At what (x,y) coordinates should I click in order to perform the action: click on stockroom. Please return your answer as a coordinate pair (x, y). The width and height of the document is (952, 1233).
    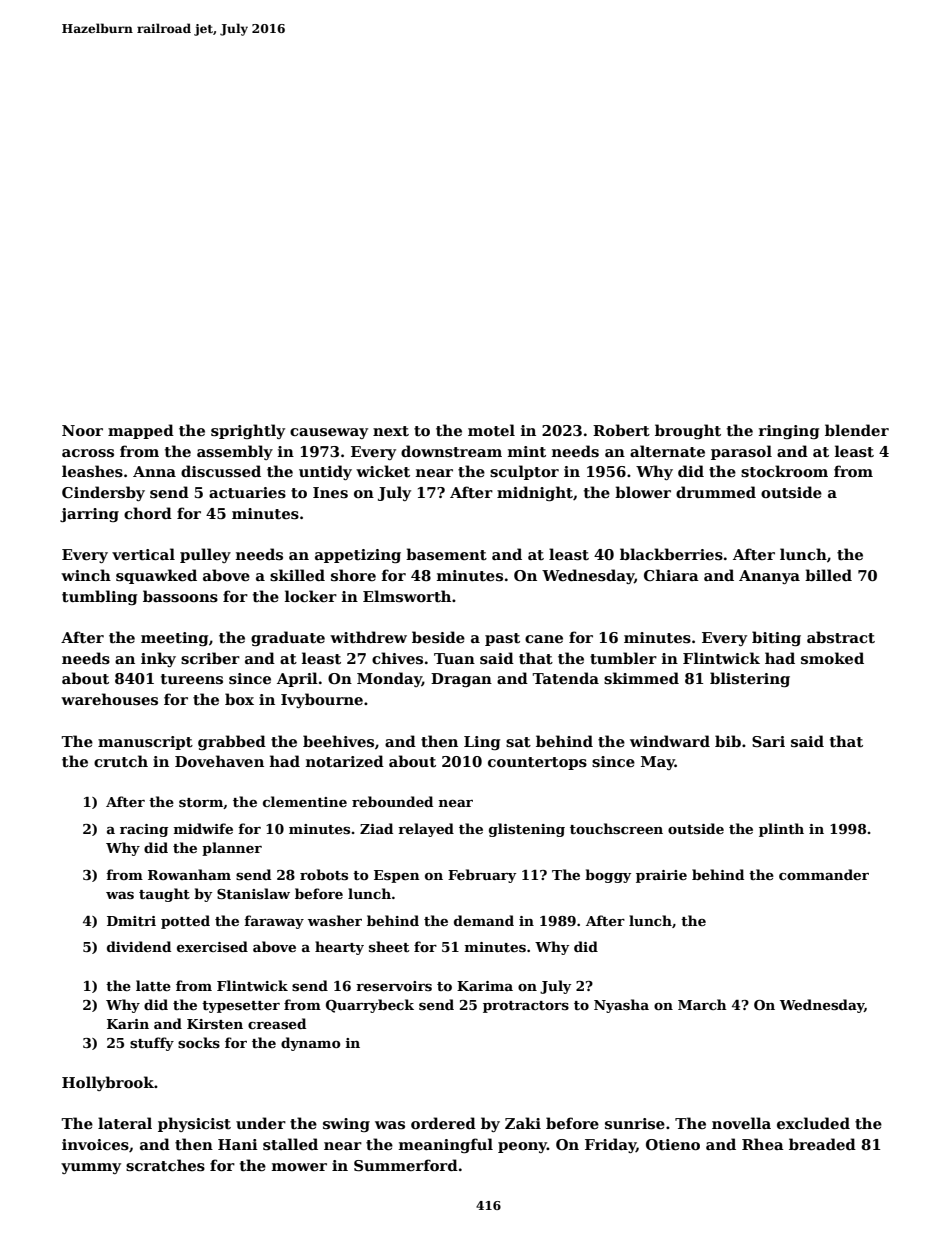
    Looking at the image, I should click on (784, 471).
